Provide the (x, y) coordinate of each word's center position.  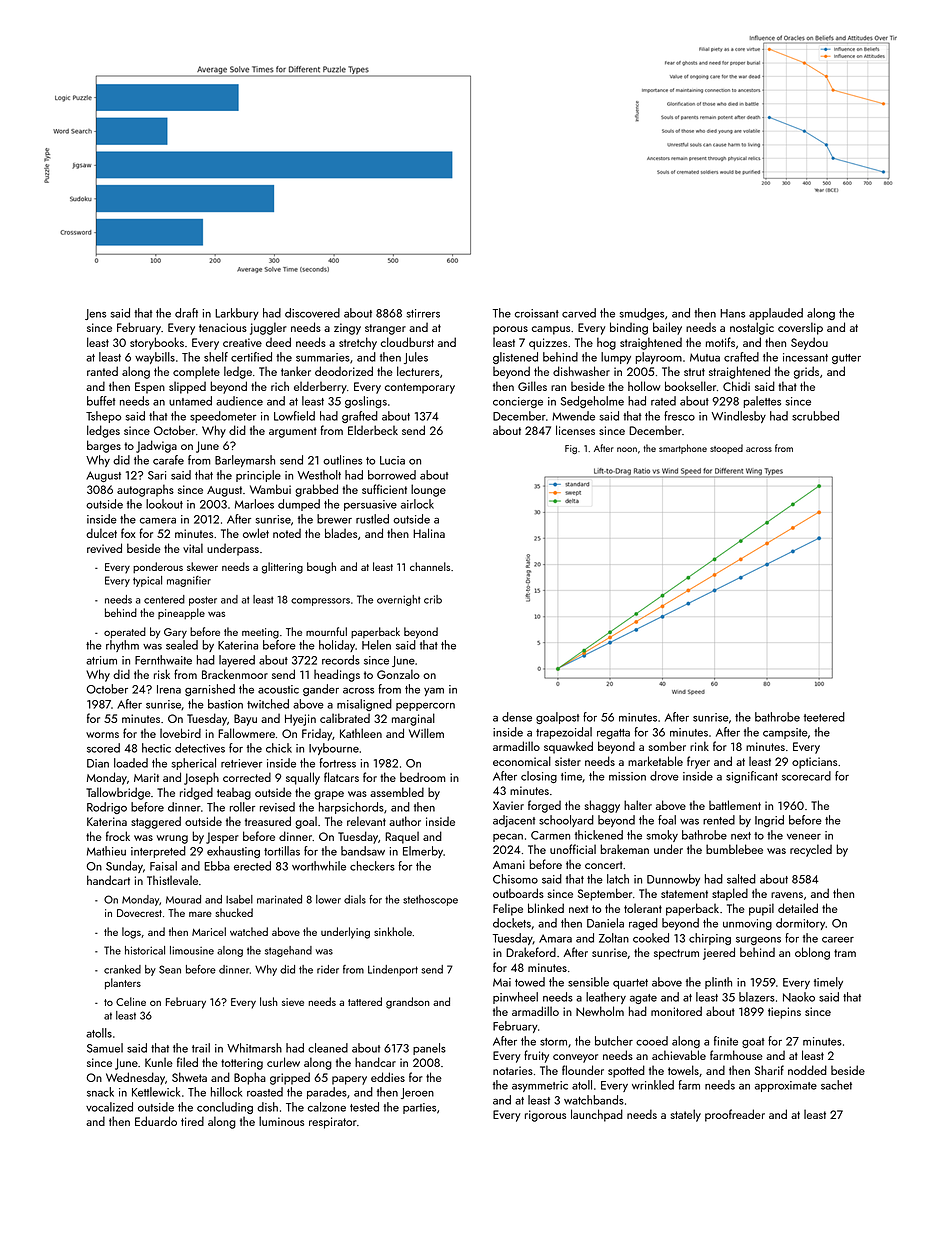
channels (430, 566)
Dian (98, 763)
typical (147, 581)
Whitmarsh (254, 1048)
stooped (726, 449)
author (405, 821)
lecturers (418, 371)
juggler (268, 328)
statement (684, 894)
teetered (824, 717)
